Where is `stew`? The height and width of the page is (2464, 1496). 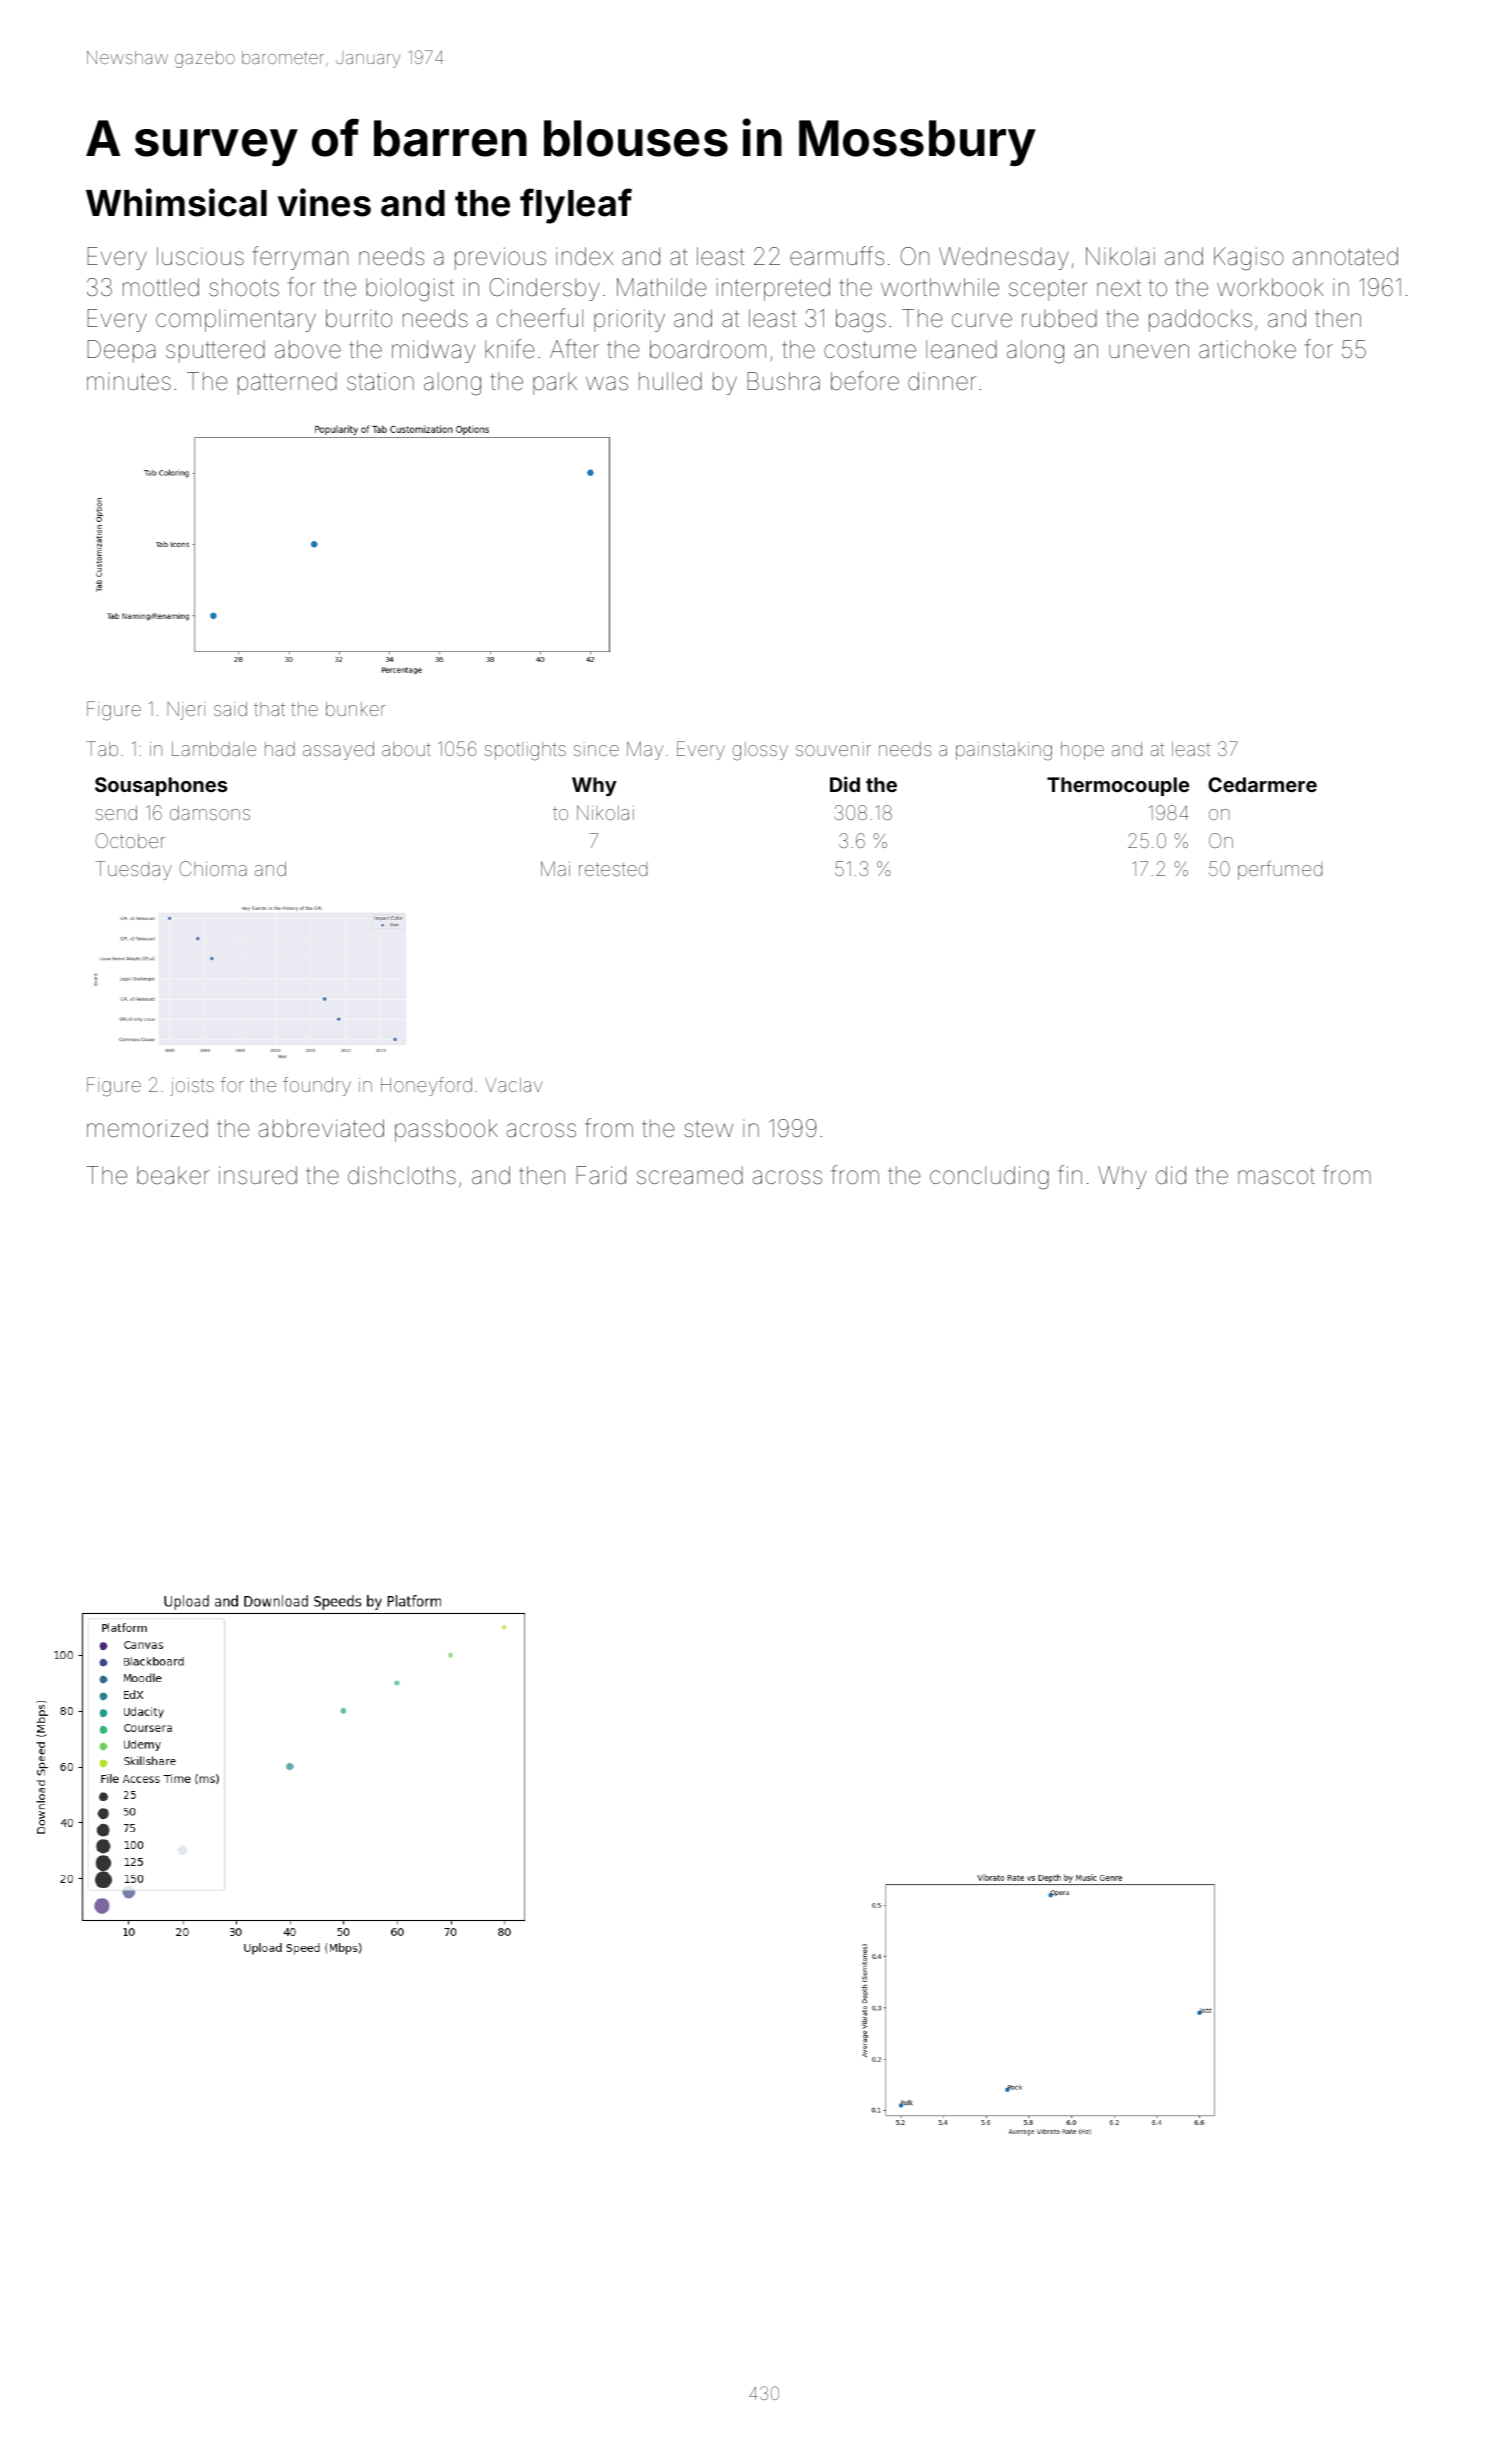
stew is located at coordinates (708, 1129).
